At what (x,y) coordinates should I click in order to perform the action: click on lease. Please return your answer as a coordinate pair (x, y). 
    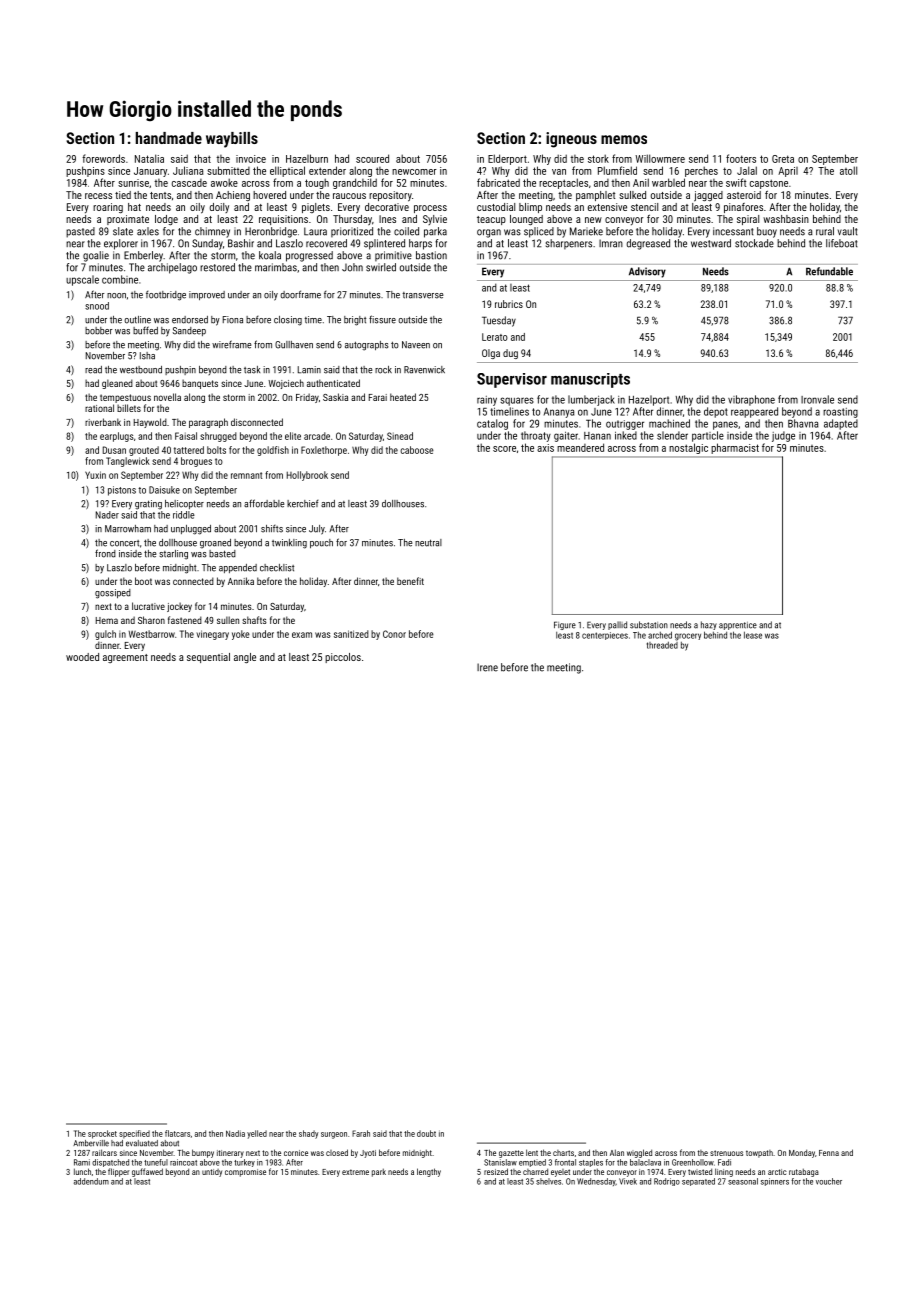
    Looking at the image, I should click on (753, 635).
